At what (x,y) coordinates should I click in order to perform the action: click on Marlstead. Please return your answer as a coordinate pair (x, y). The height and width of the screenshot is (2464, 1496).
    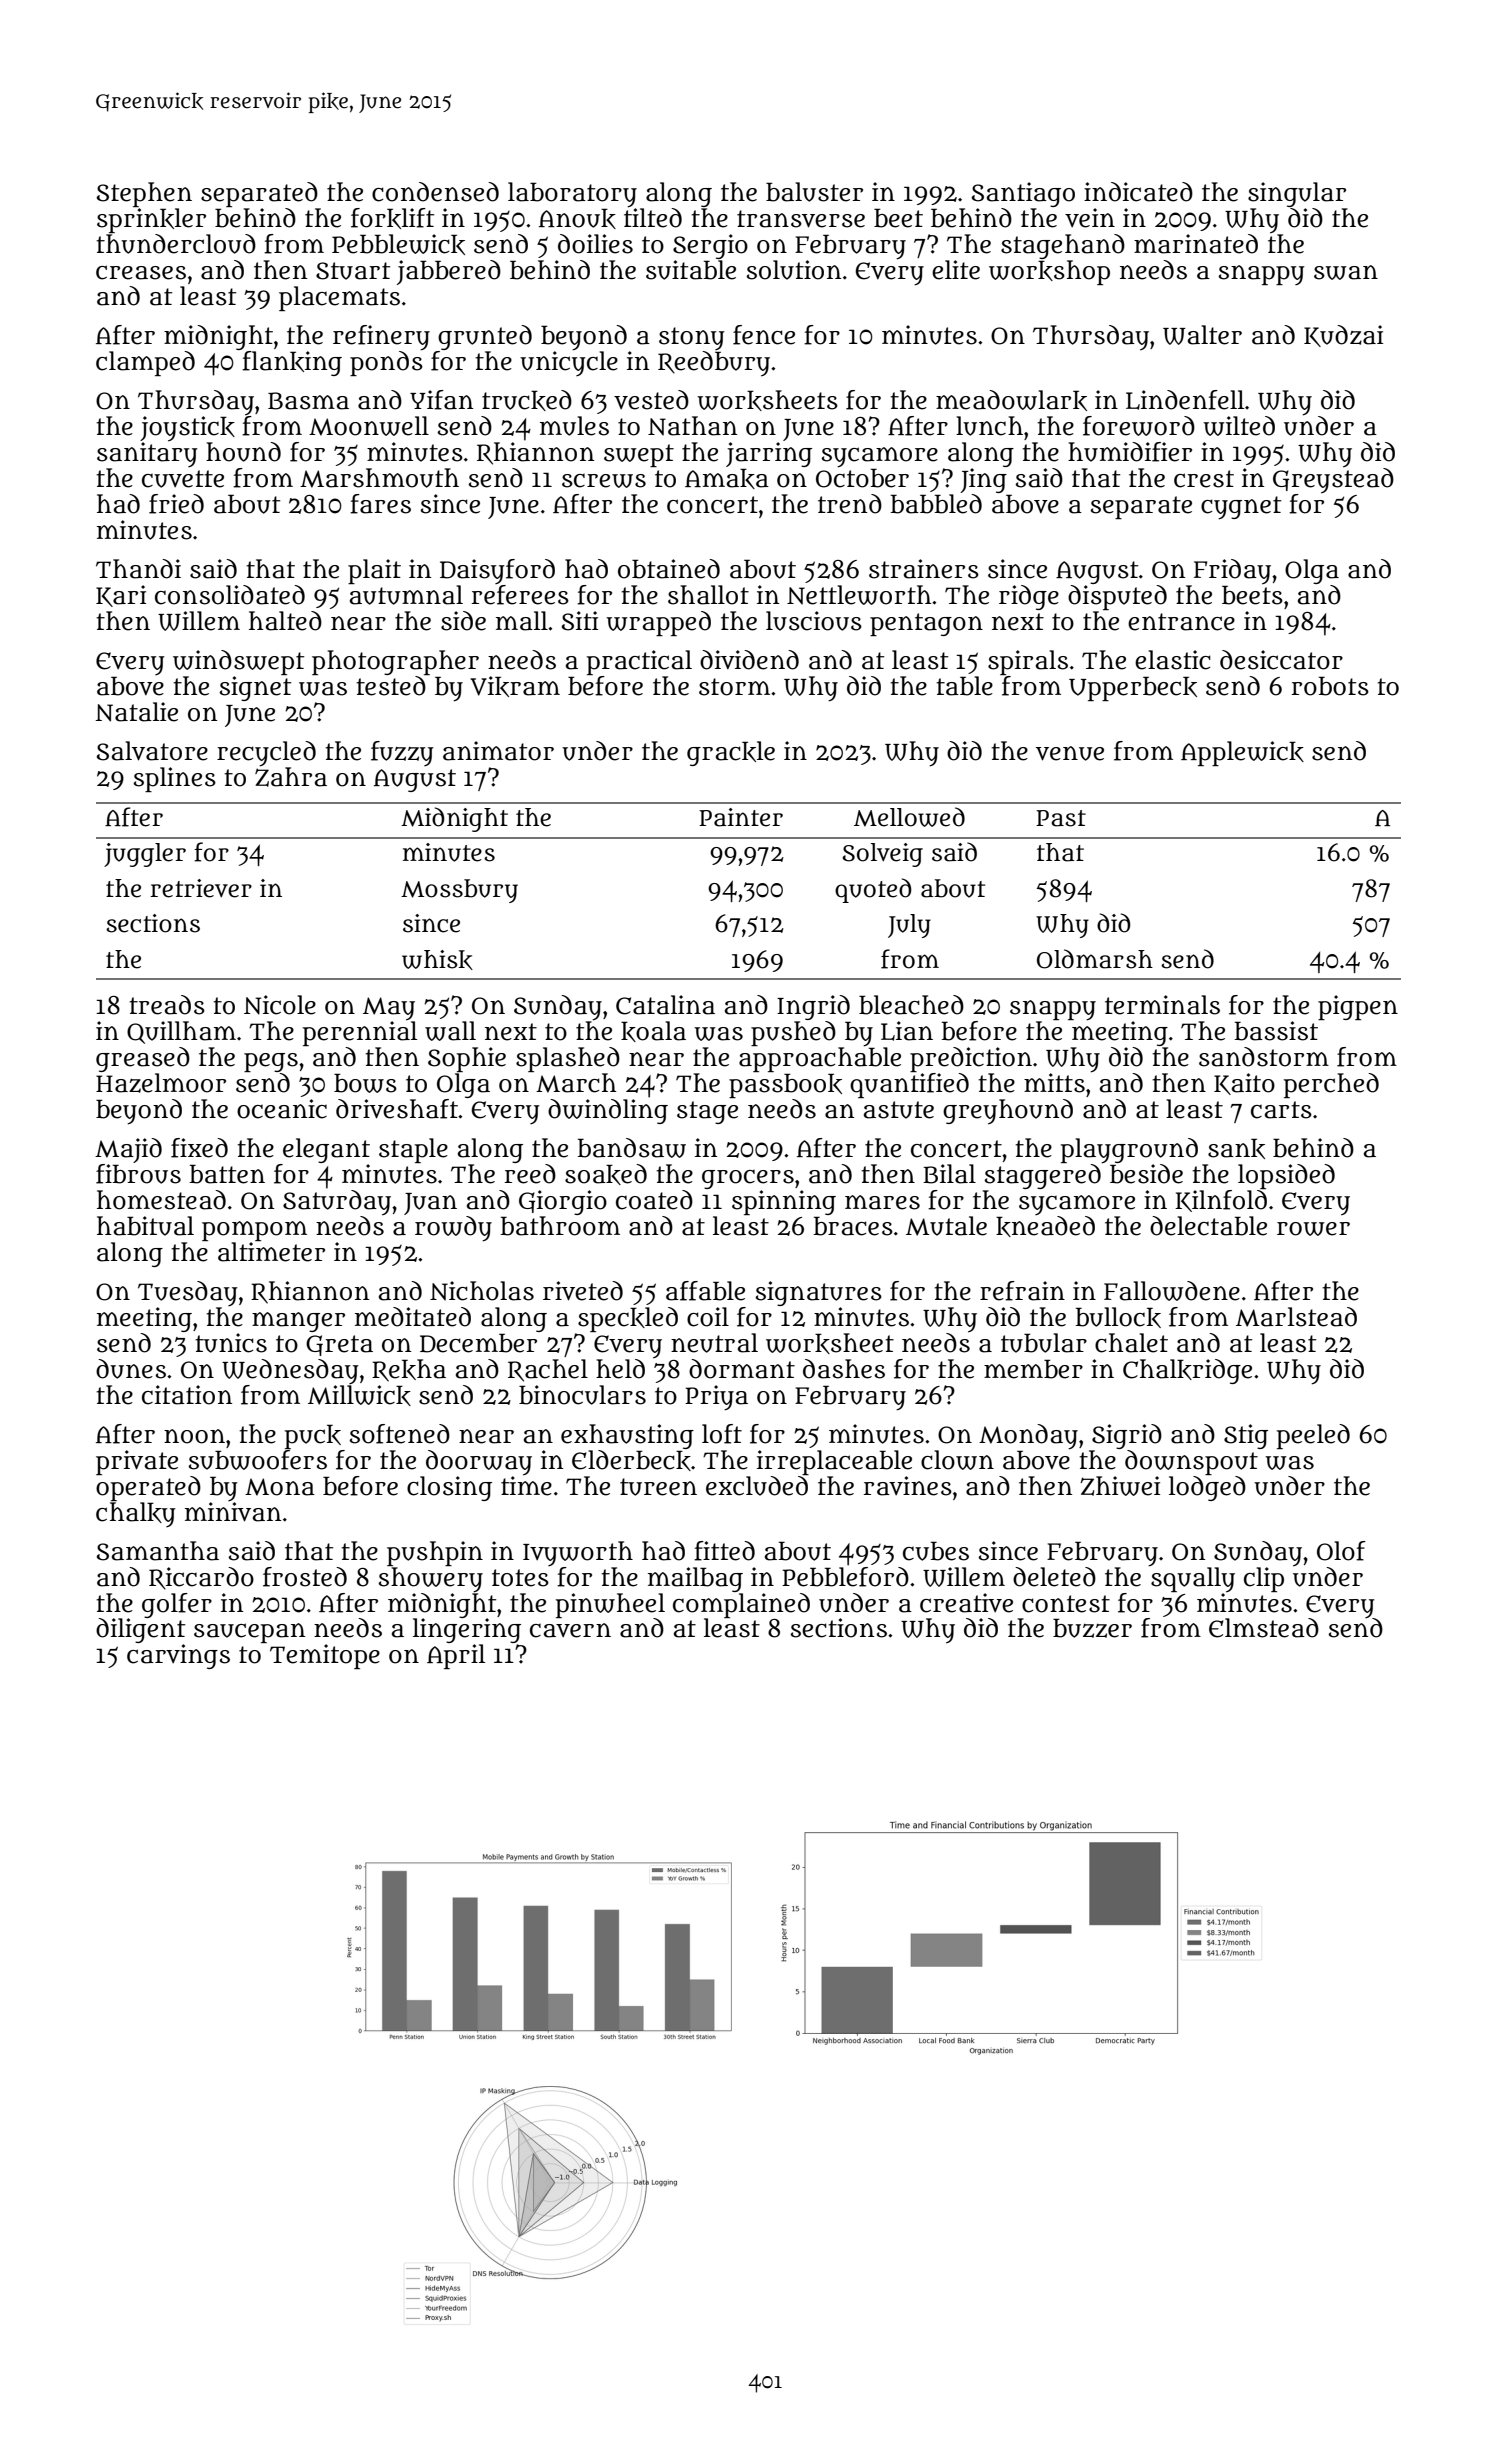
    Looking at the image, I should click on (1296, 1317).
